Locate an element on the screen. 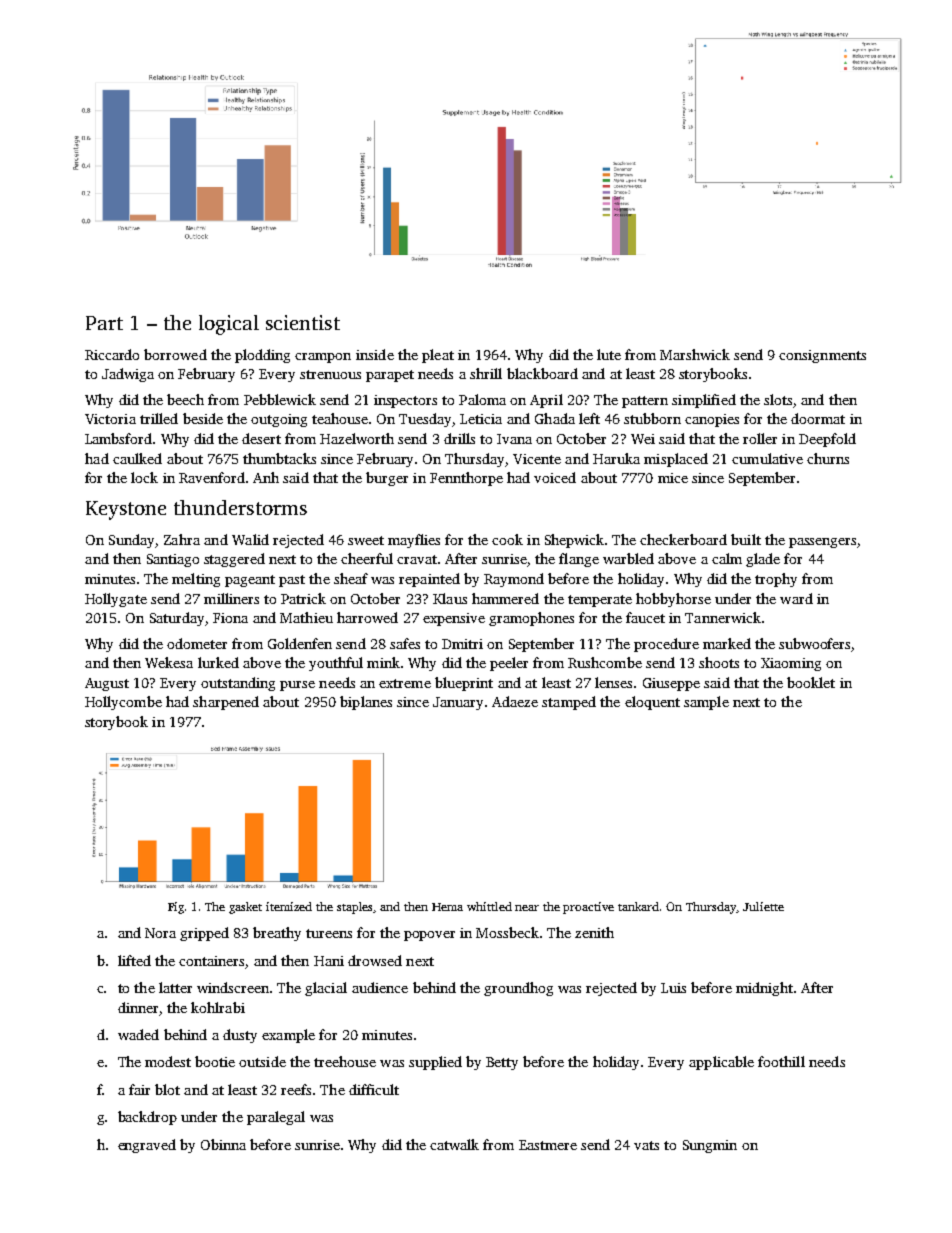 The image size is (952, 1233). consignments is located at coordinates (822, 356).
